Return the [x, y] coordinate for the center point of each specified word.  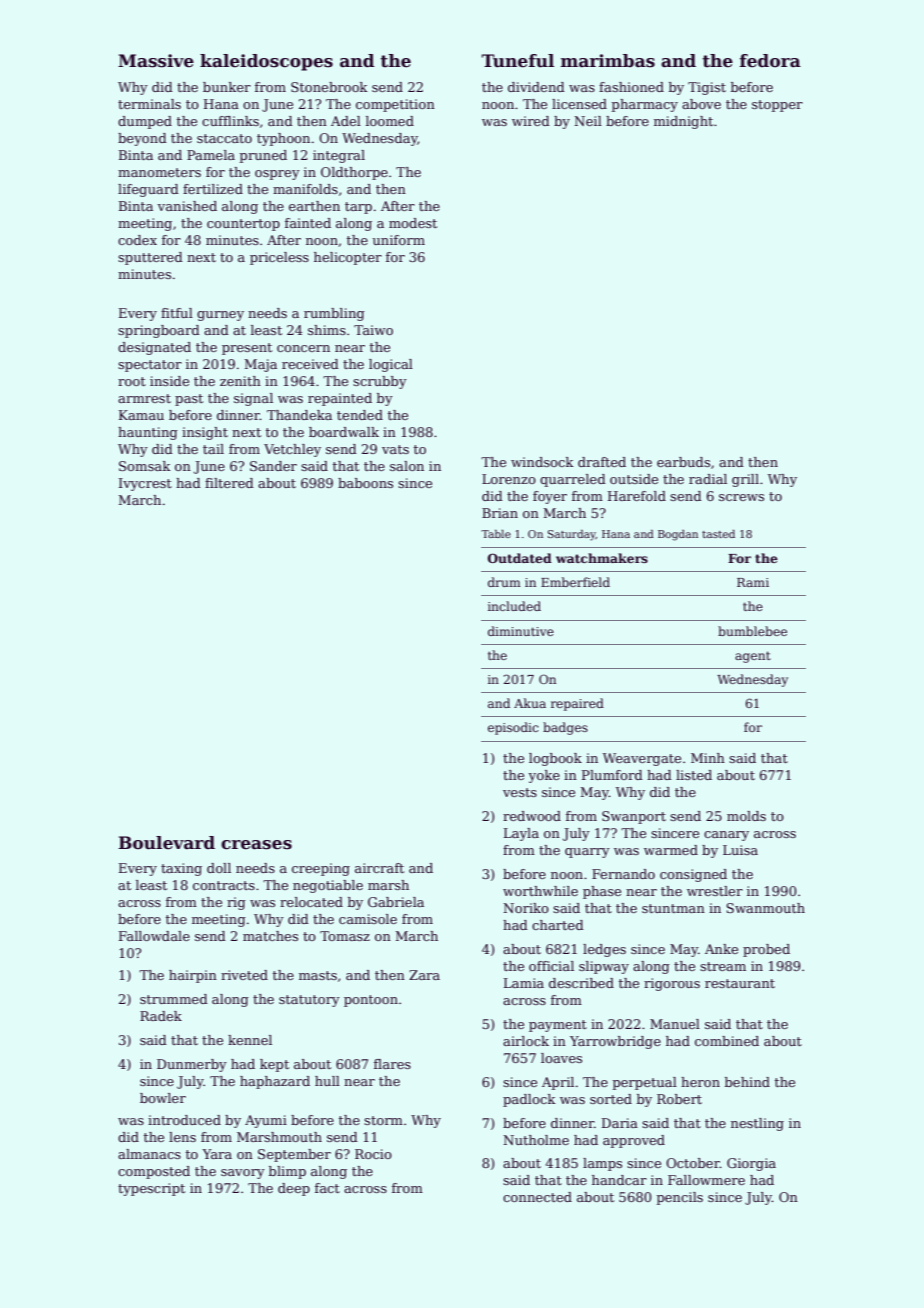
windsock [542, 462]
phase [602, 892]
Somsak [145, 466]
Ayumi [266, 1121]
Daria [620, 1123]
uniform [399, 240]
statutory [309, 1001]
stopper [777, 106]
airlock [526, 1041]
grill [745, 480]
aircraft [379, 868]
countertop [243, 225]
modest [413, 223]
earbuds [683, 462]
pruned [263, 156]
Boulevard [166, 843]
